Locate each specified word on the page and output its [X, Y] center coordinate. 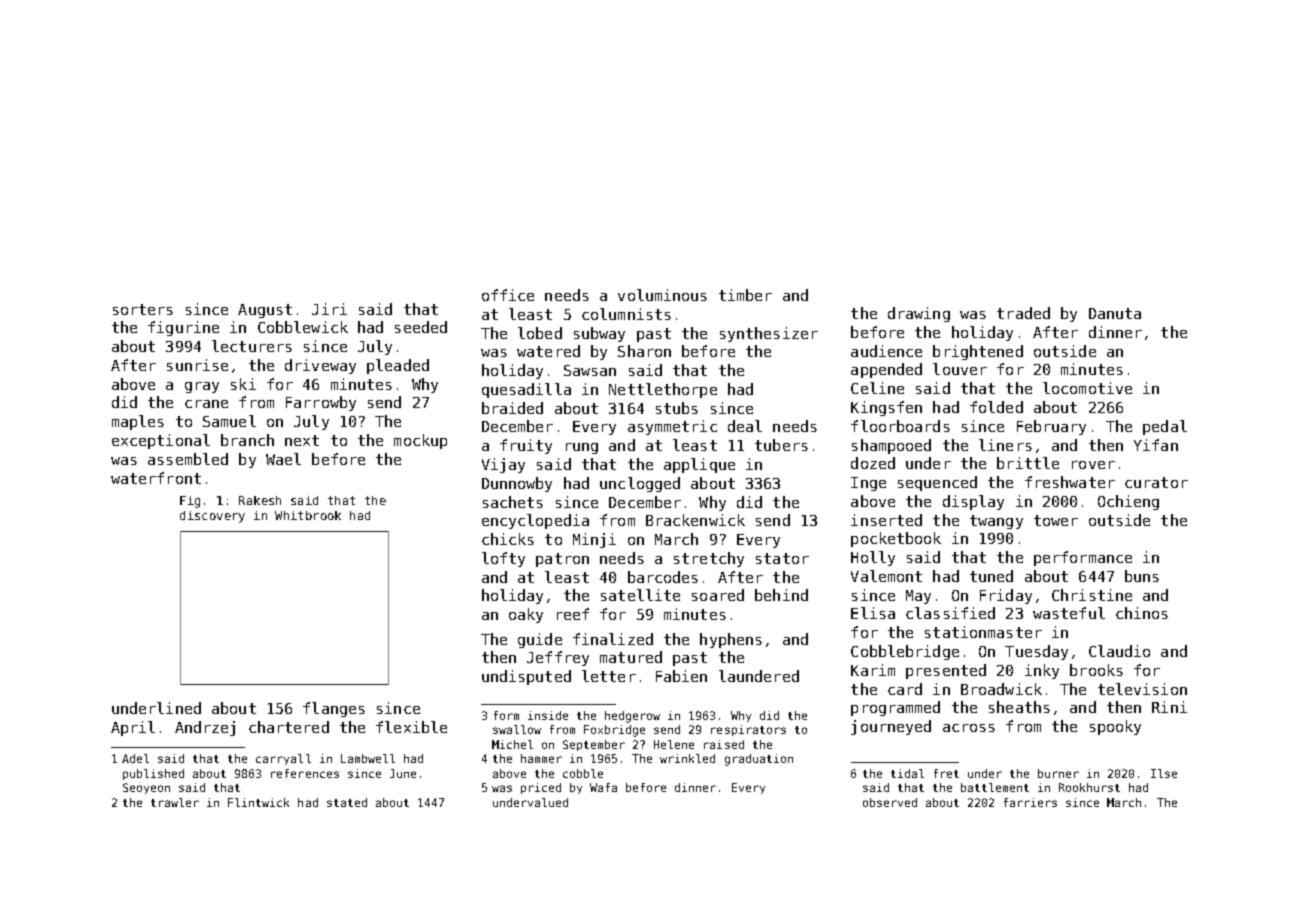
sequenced [937, 483]
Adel [135, 758]
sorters [143, 309]
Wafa [603, 787]
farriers [1030, 802]
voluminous [662, 295]
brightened [978, 352]
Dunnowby [517, 484]
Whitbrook [308, 515]
